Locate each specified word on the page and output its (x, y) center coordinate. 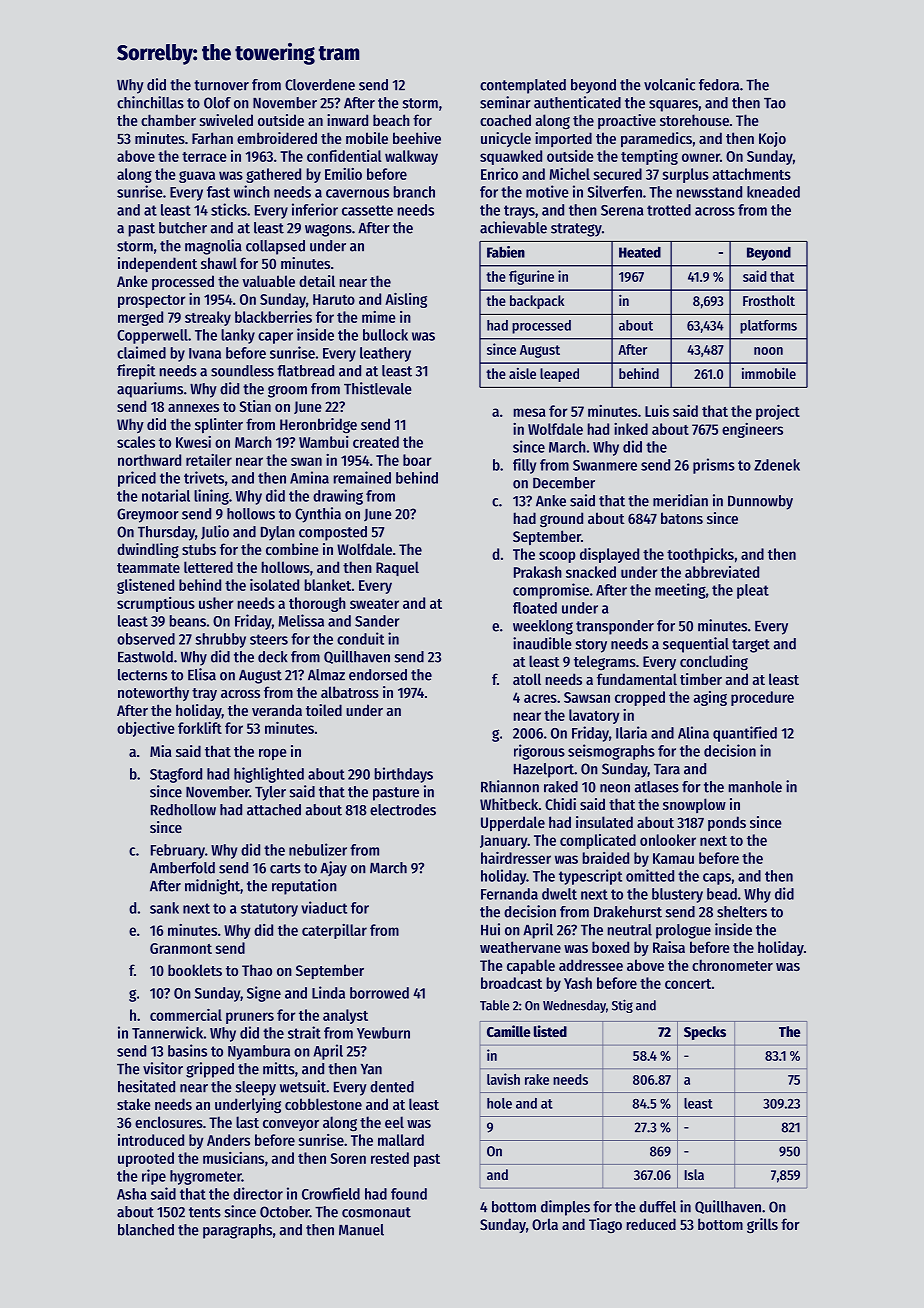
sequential (696, 645)
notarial (166, 495)
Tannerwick (167, 1032)
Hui (490, 929)
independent (157, 264)
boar (417, 460)
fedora (719, 85)
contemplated (523, 86)
